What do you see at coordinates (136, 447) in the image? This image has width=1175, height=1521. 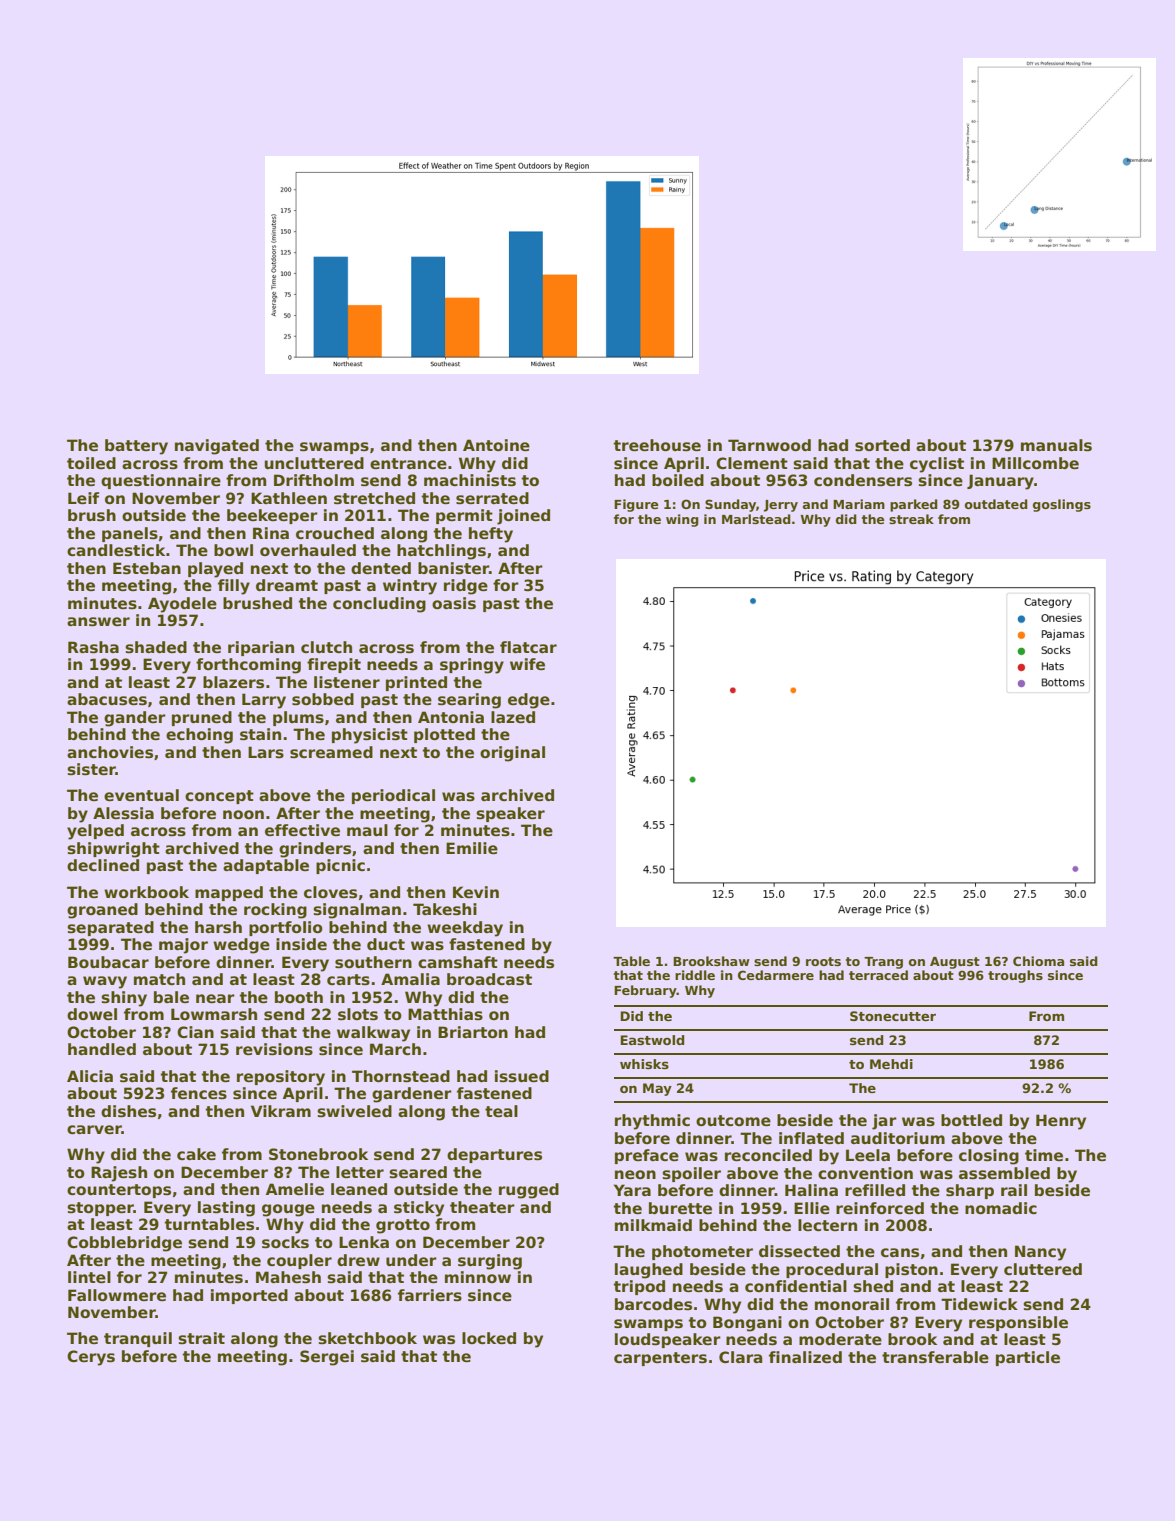 I see `battery` at bounding box center [136, 447].
